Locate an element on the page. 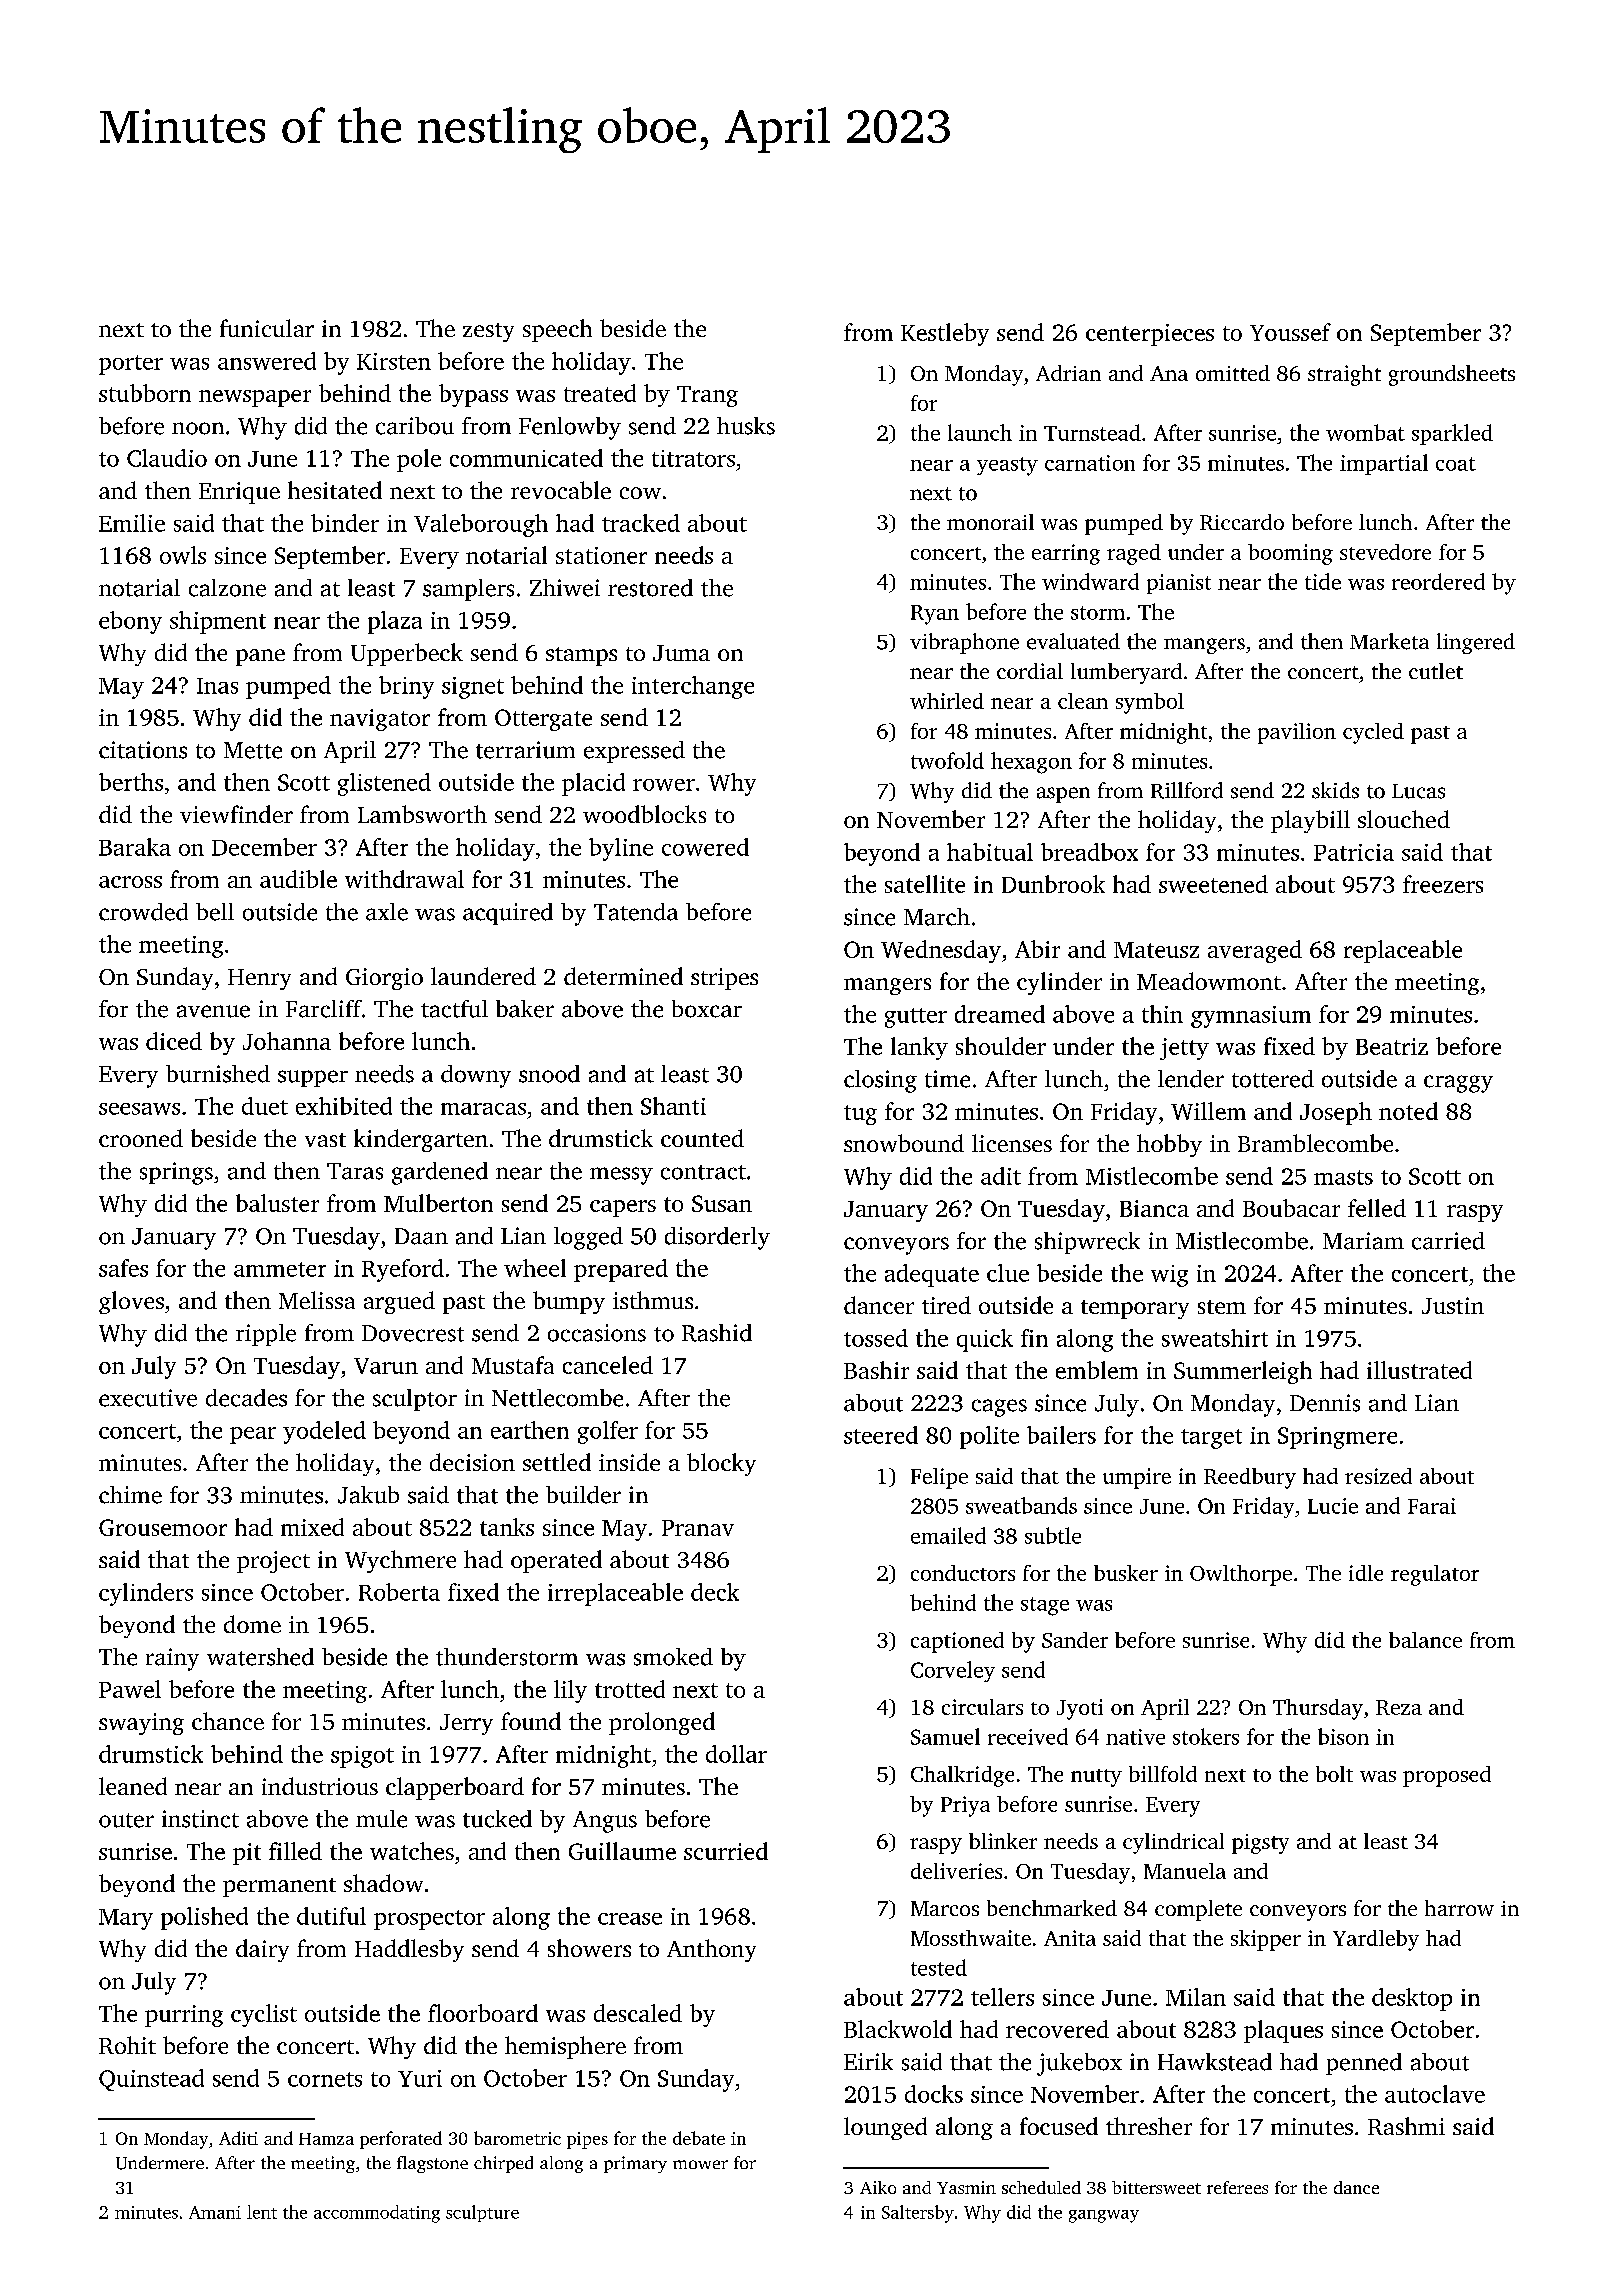 The width and height of the document is (1620, 2292). Youssef is located at coordinates (1290, 332).
